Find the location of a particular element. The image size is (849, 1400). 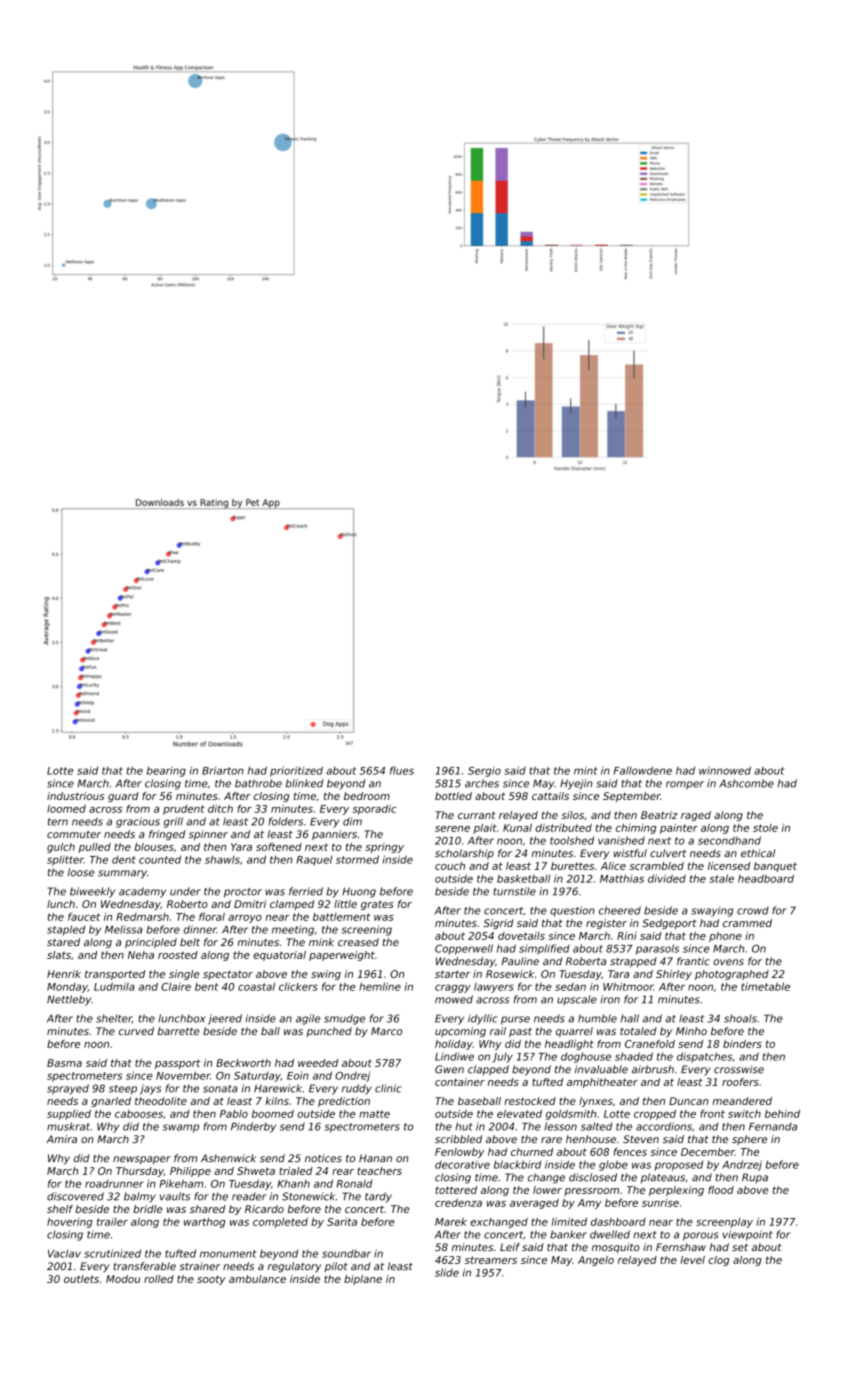

tardy is located at coordinates (378, 1197).
